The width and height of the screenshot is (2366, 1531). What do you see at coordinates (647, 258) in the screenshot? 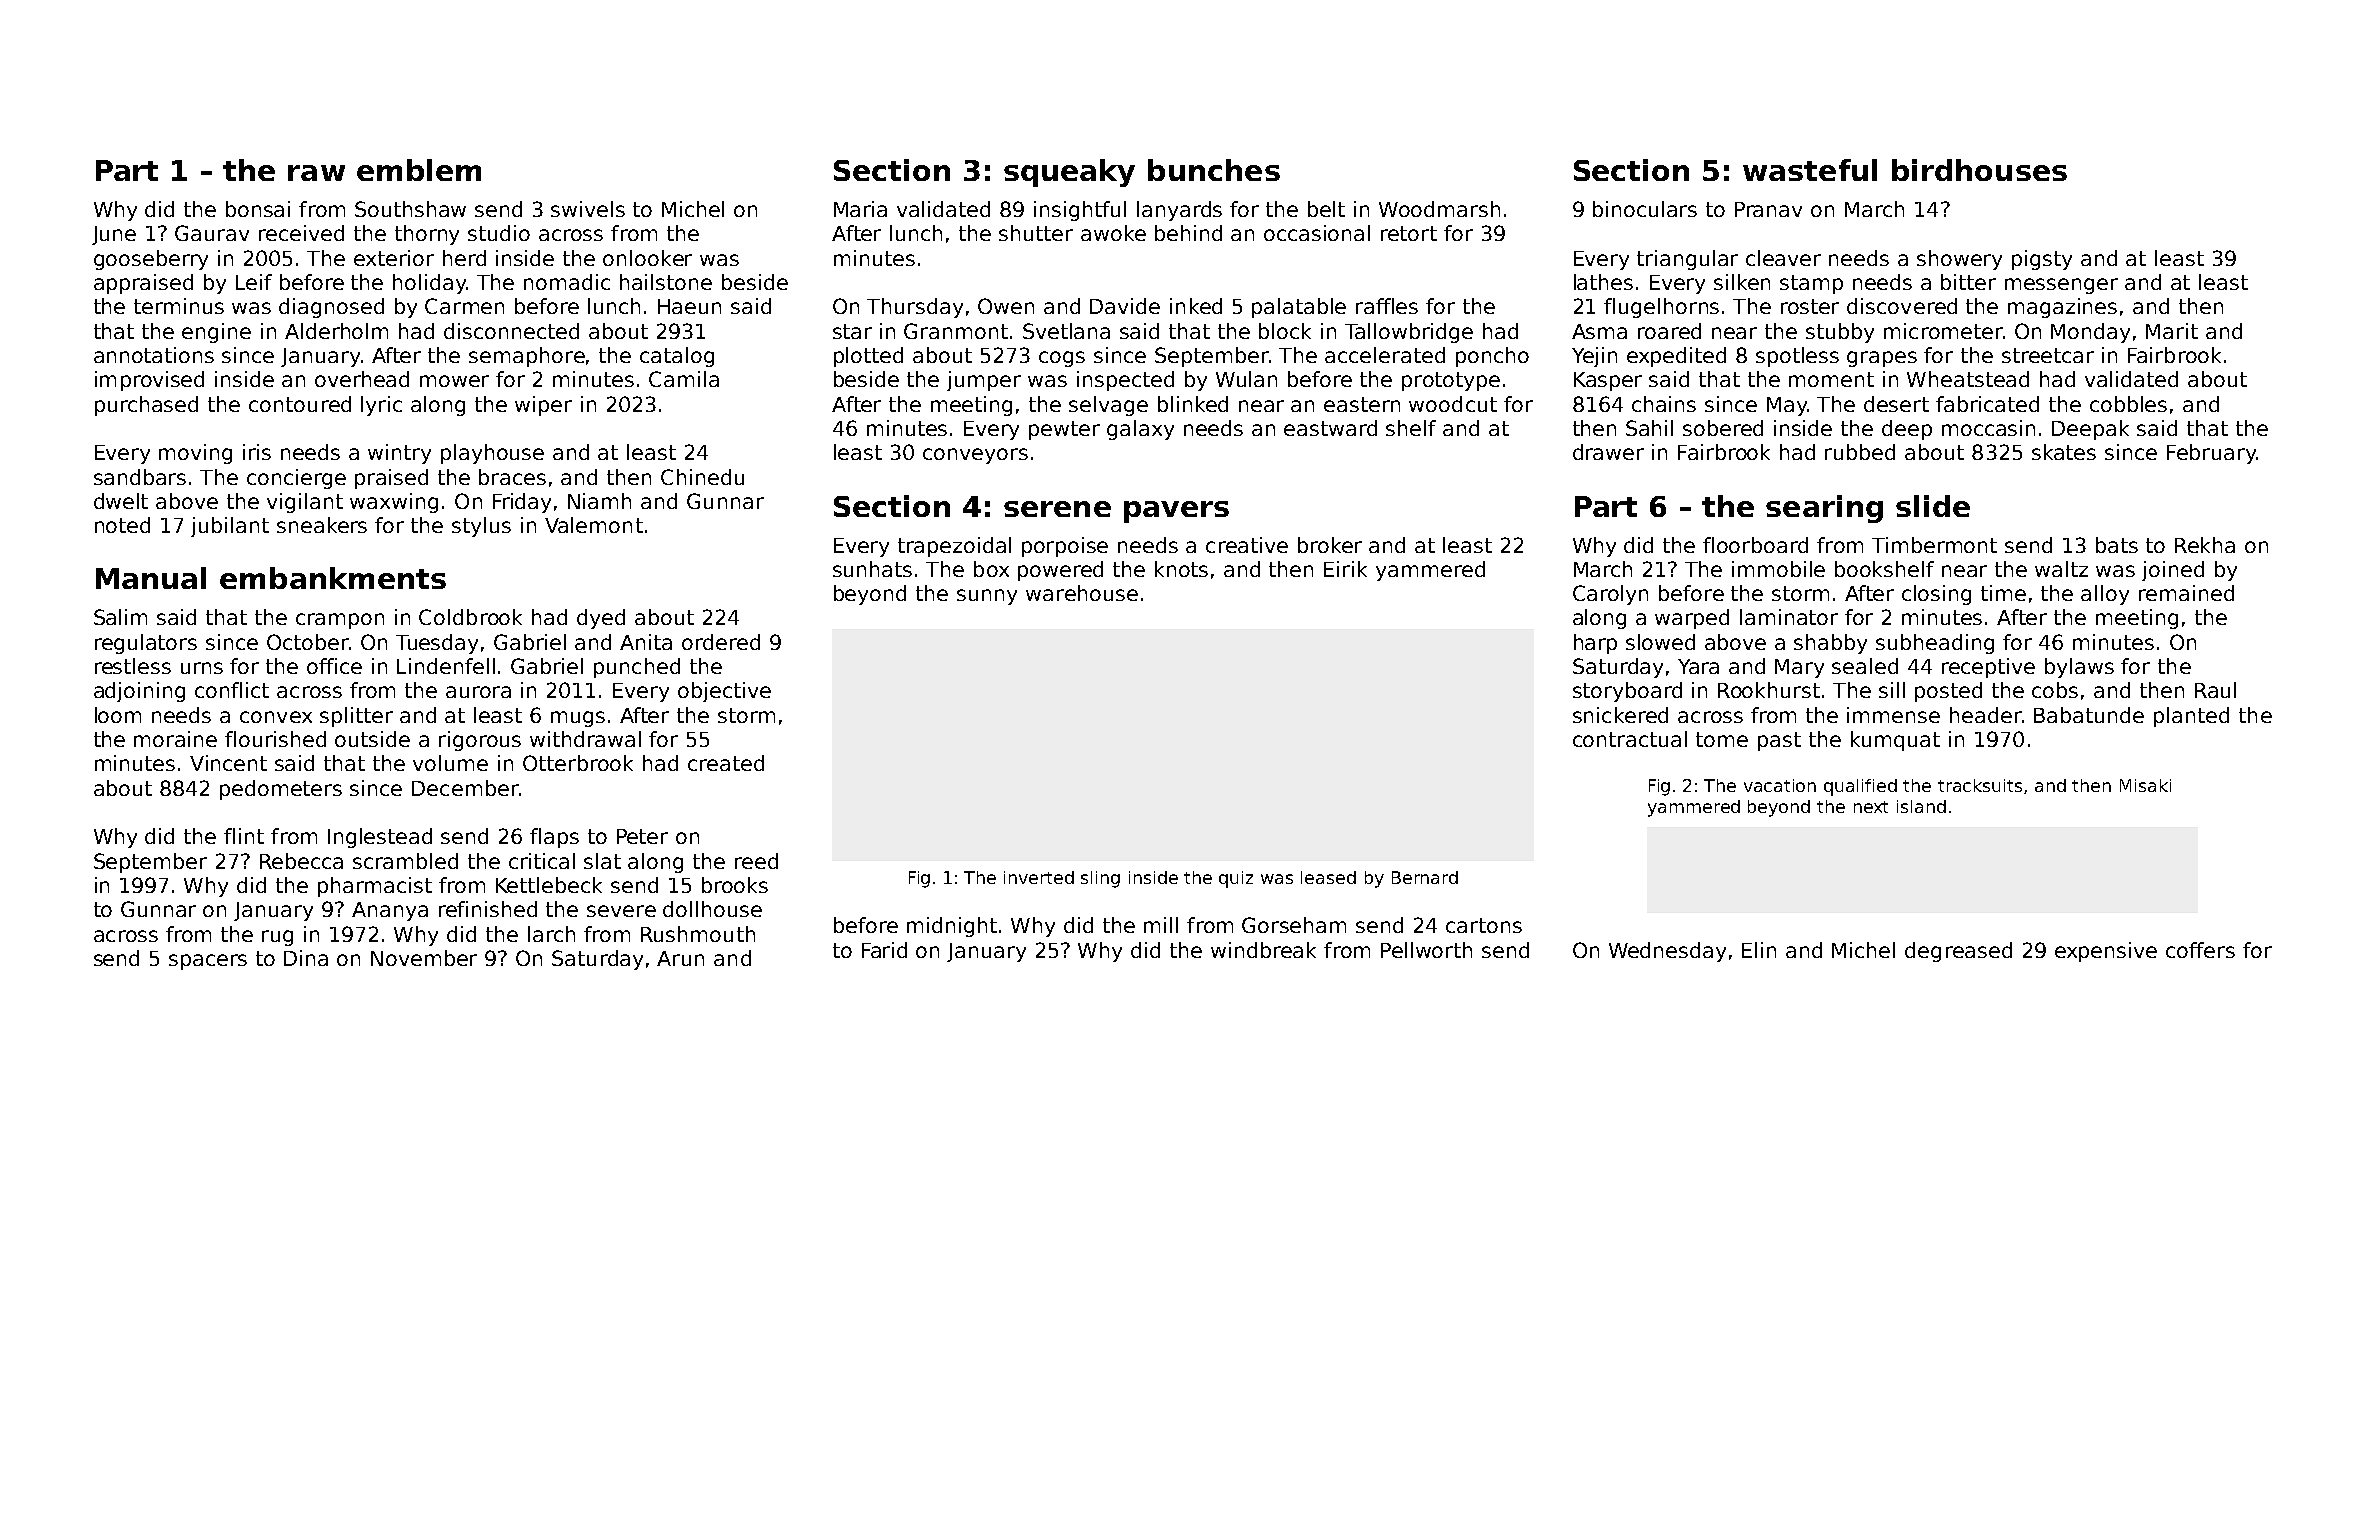
I see `onlooker` at bounding box center [647, 258].
